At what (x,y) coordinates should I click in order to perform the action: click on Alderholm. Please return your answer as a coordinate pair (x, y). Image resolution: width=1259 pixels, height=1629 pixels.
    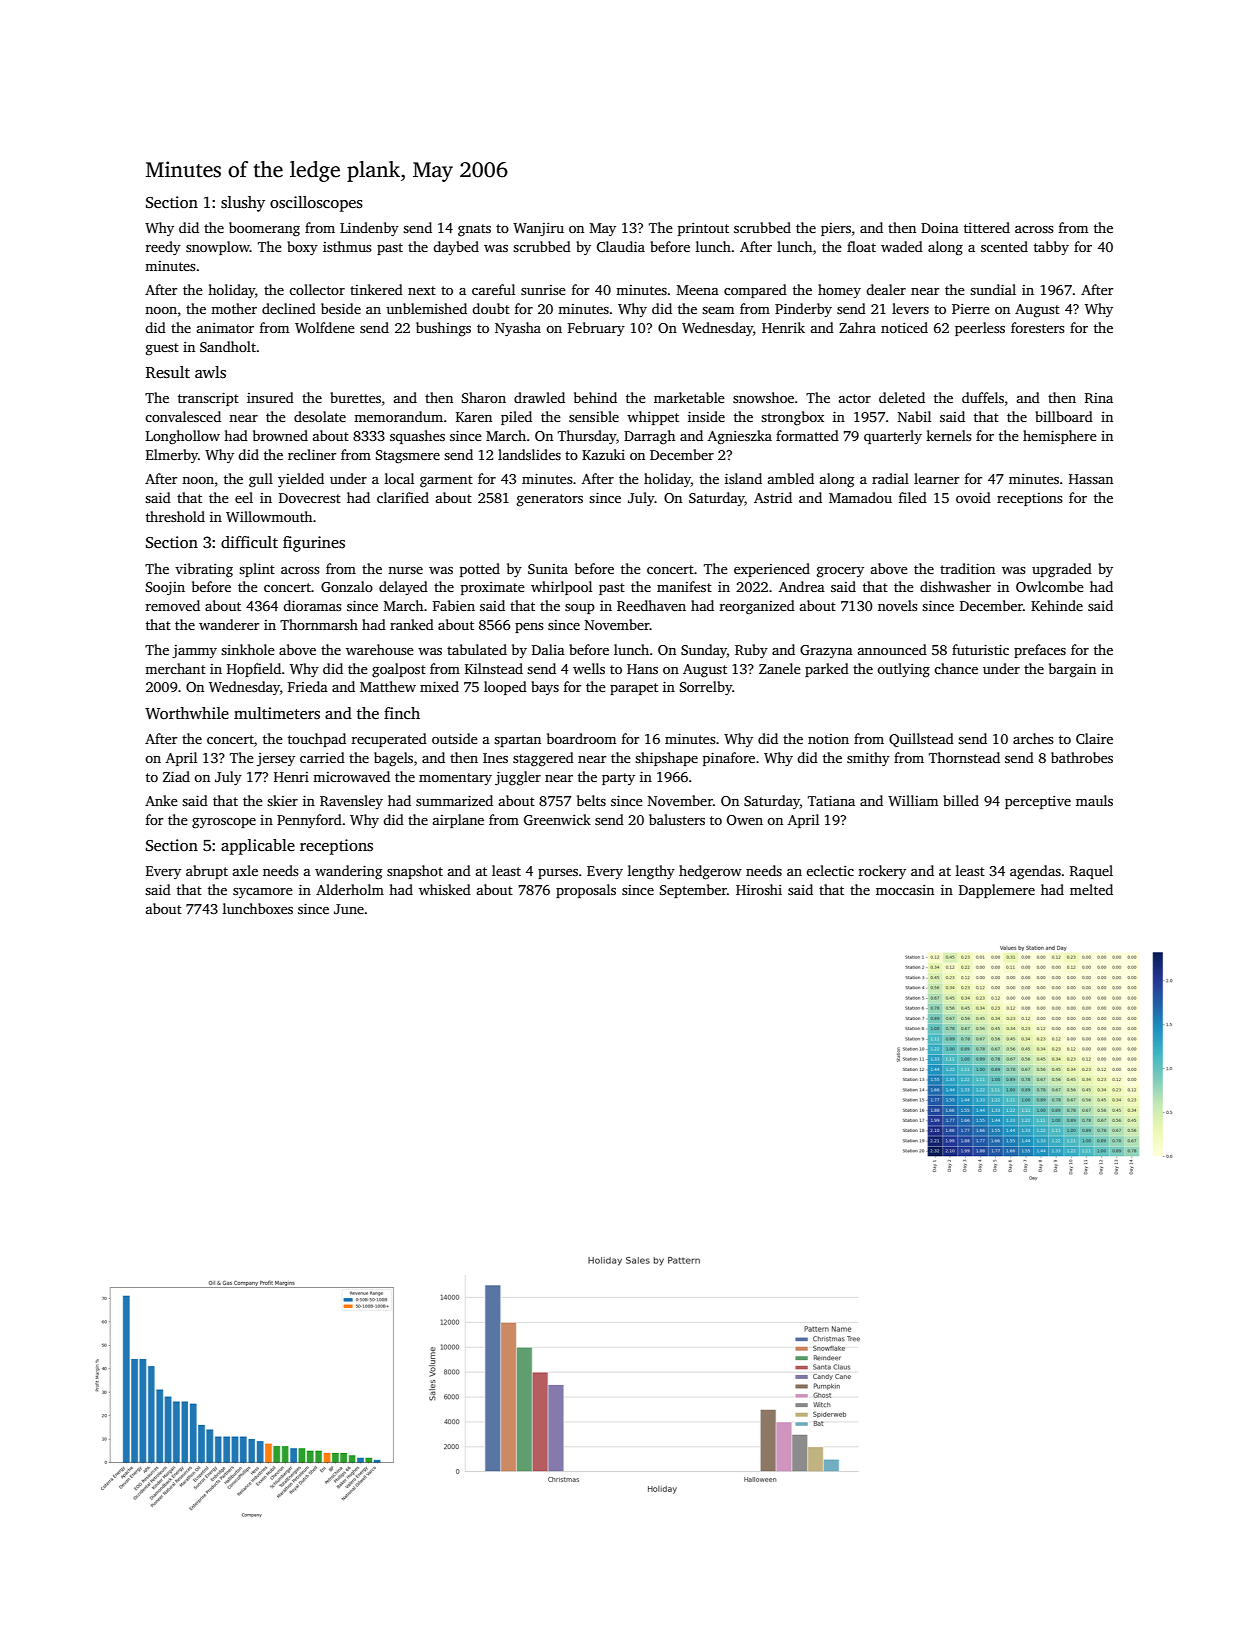
    Looking at the image, I should click on (350, 889).
